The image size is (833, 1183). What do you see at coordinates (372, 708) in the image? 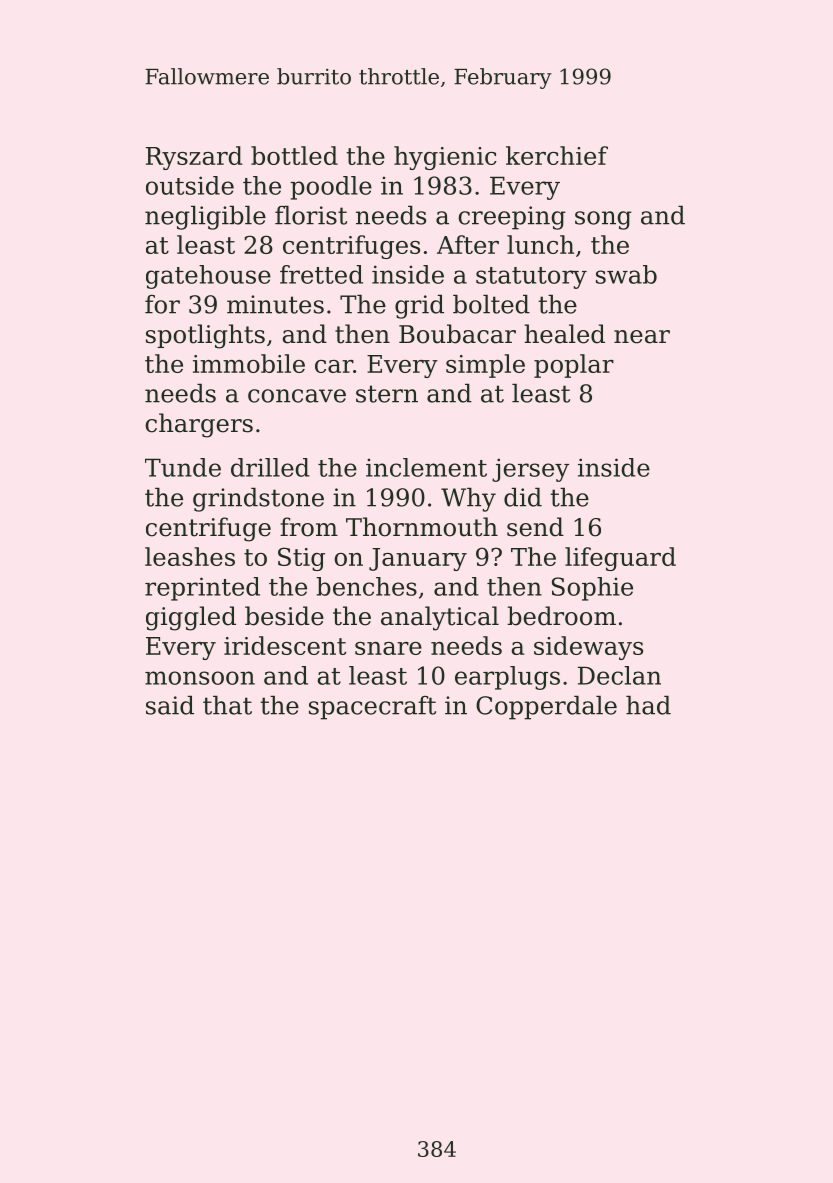
I see `spacecraft` at bounding box center [372, 708].
